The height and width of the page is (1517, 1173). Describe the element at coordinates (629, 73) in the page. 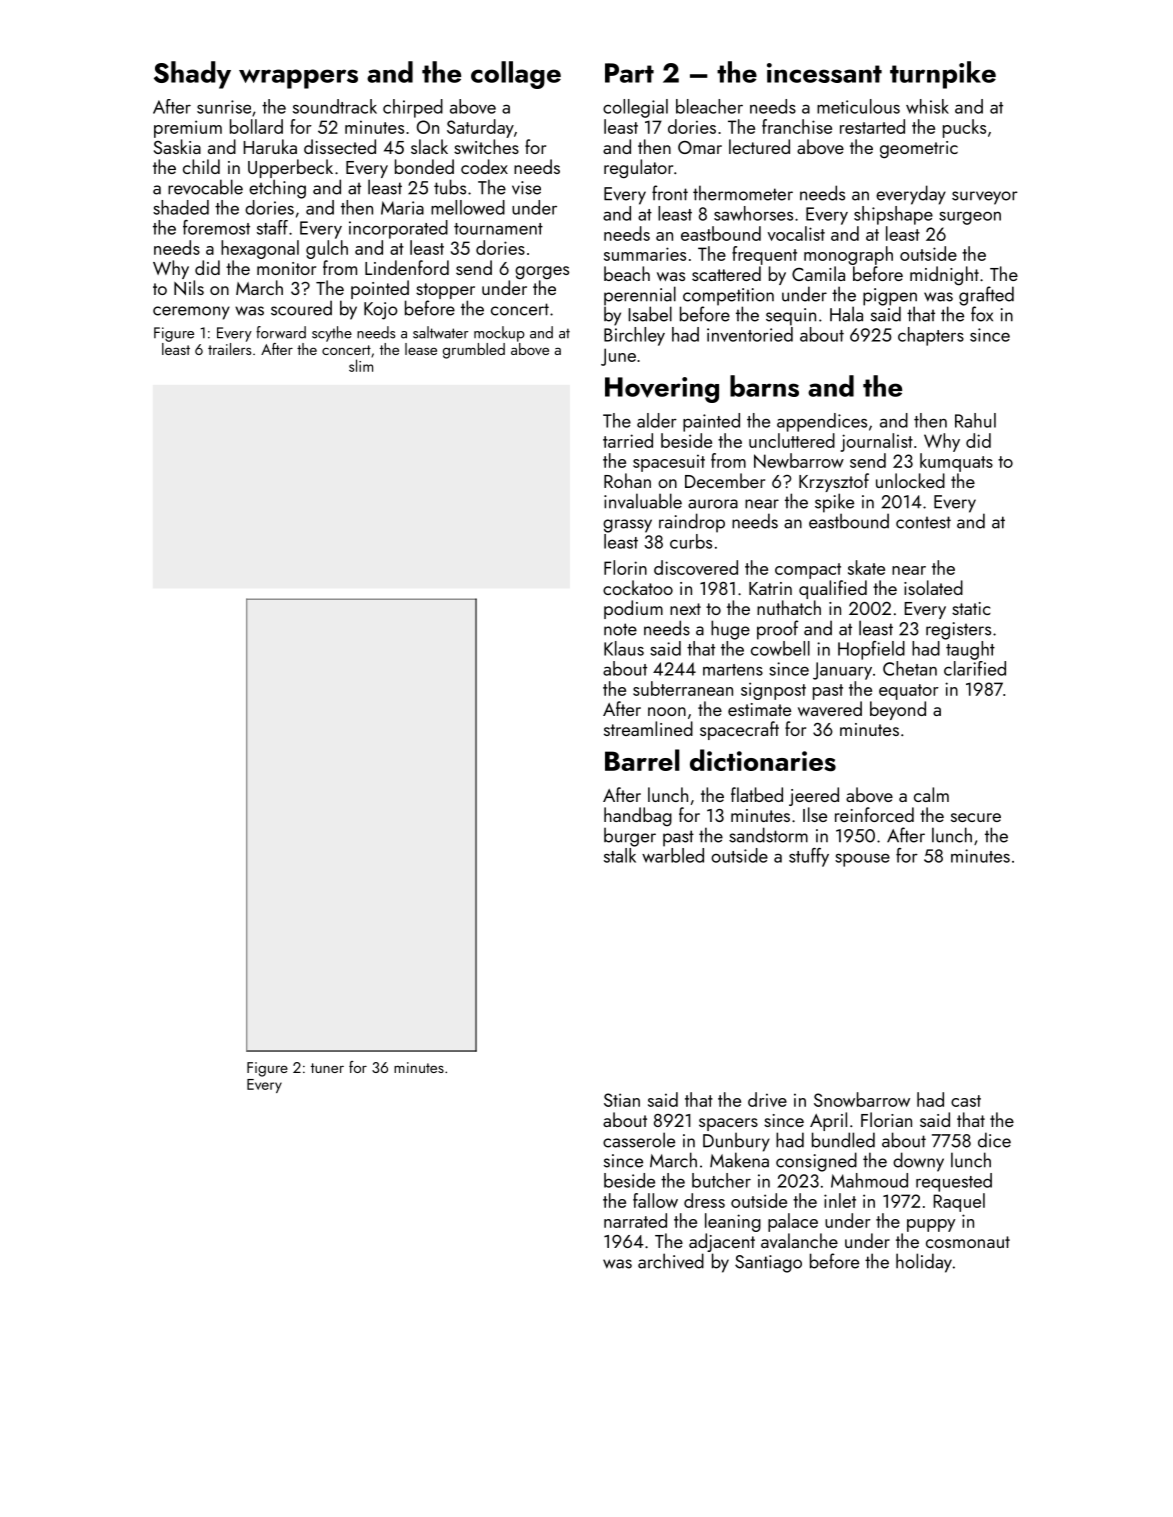

I see `Part` at that location.
